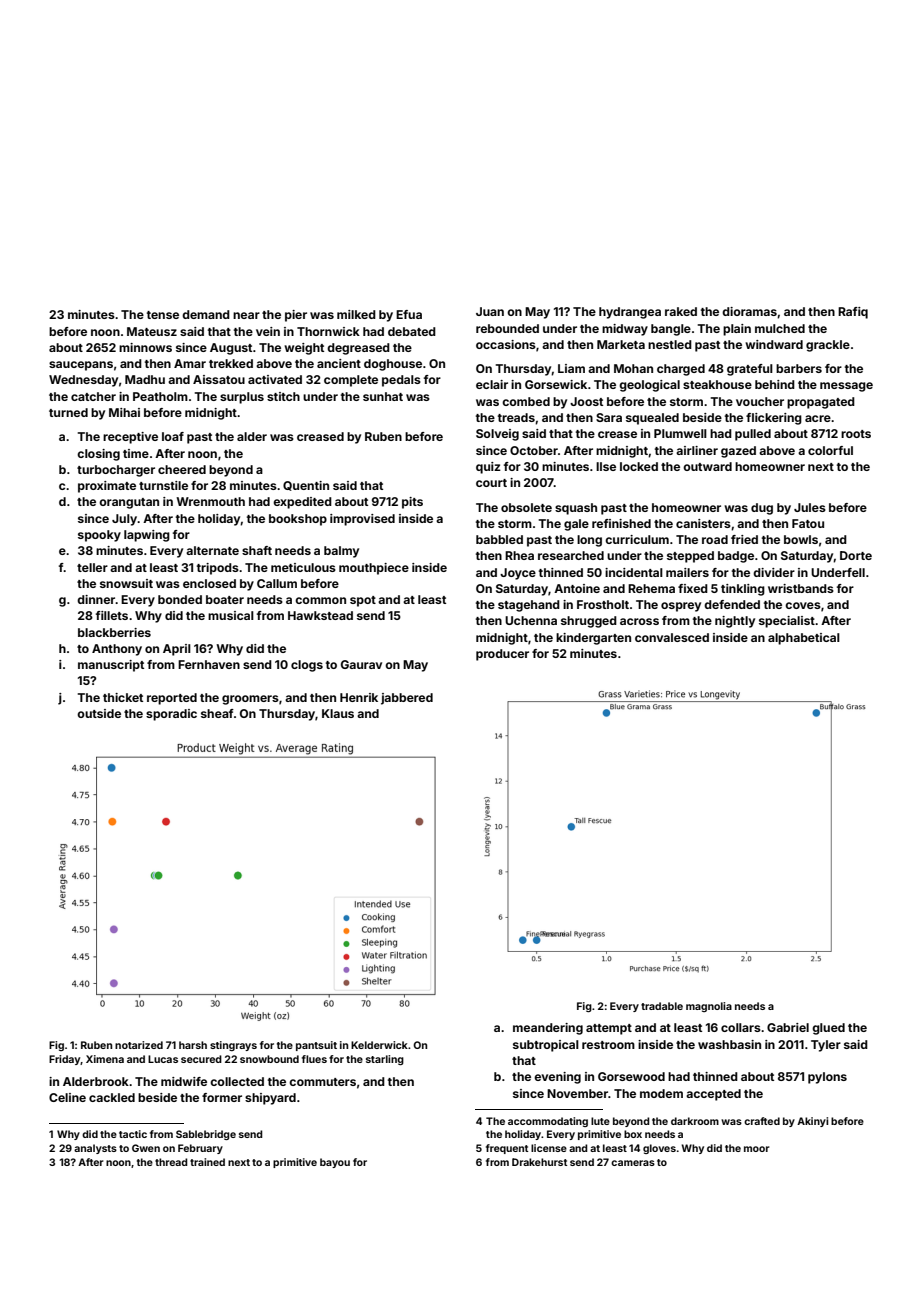  What do you see at coordinates (171, 715) in the page?
I see `sporadic` at bounding box center [171, 715].
